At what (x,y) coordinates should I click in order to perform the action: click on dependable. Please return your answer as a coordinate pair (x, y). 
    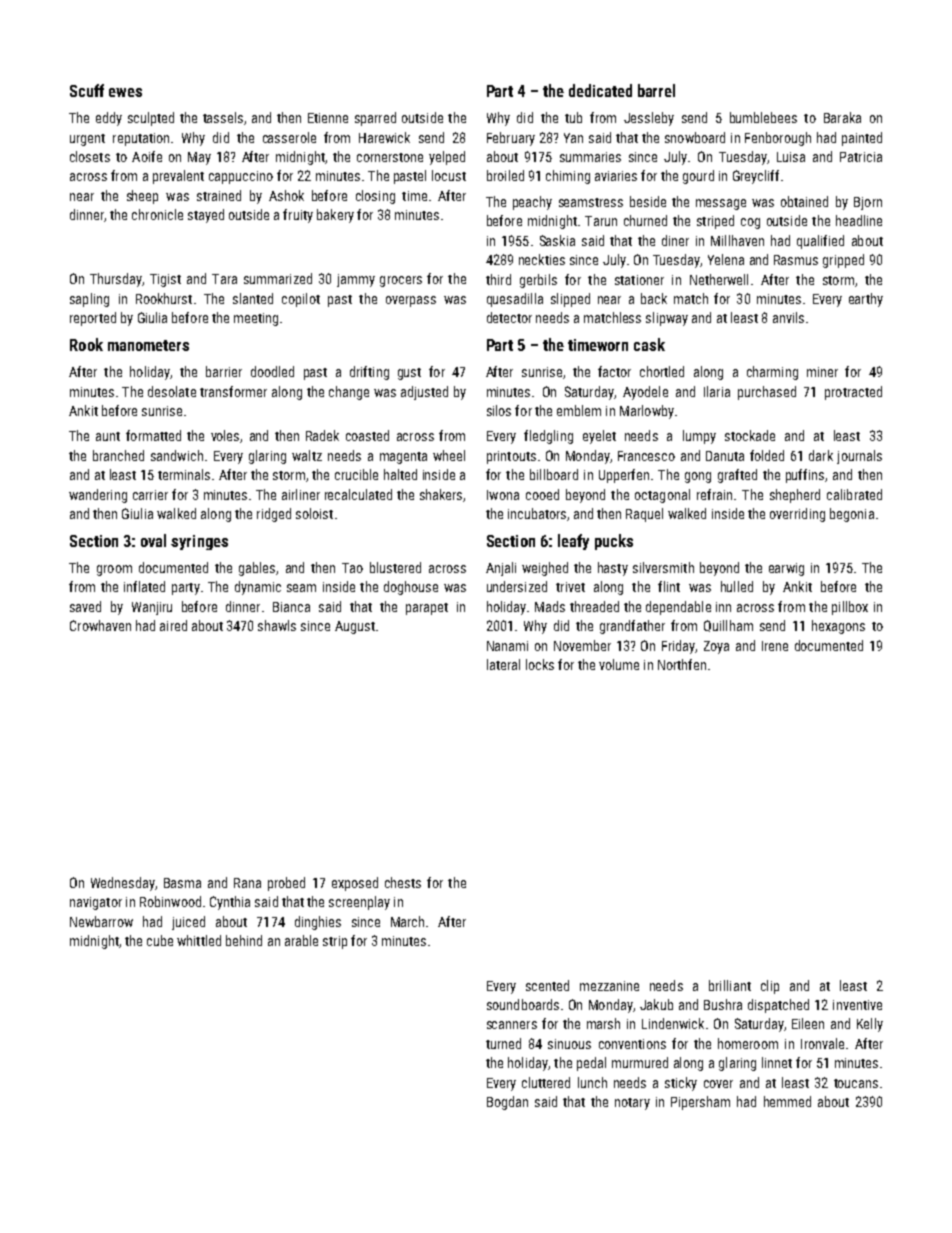
    Looking at the image, I should click on (678, 608).
